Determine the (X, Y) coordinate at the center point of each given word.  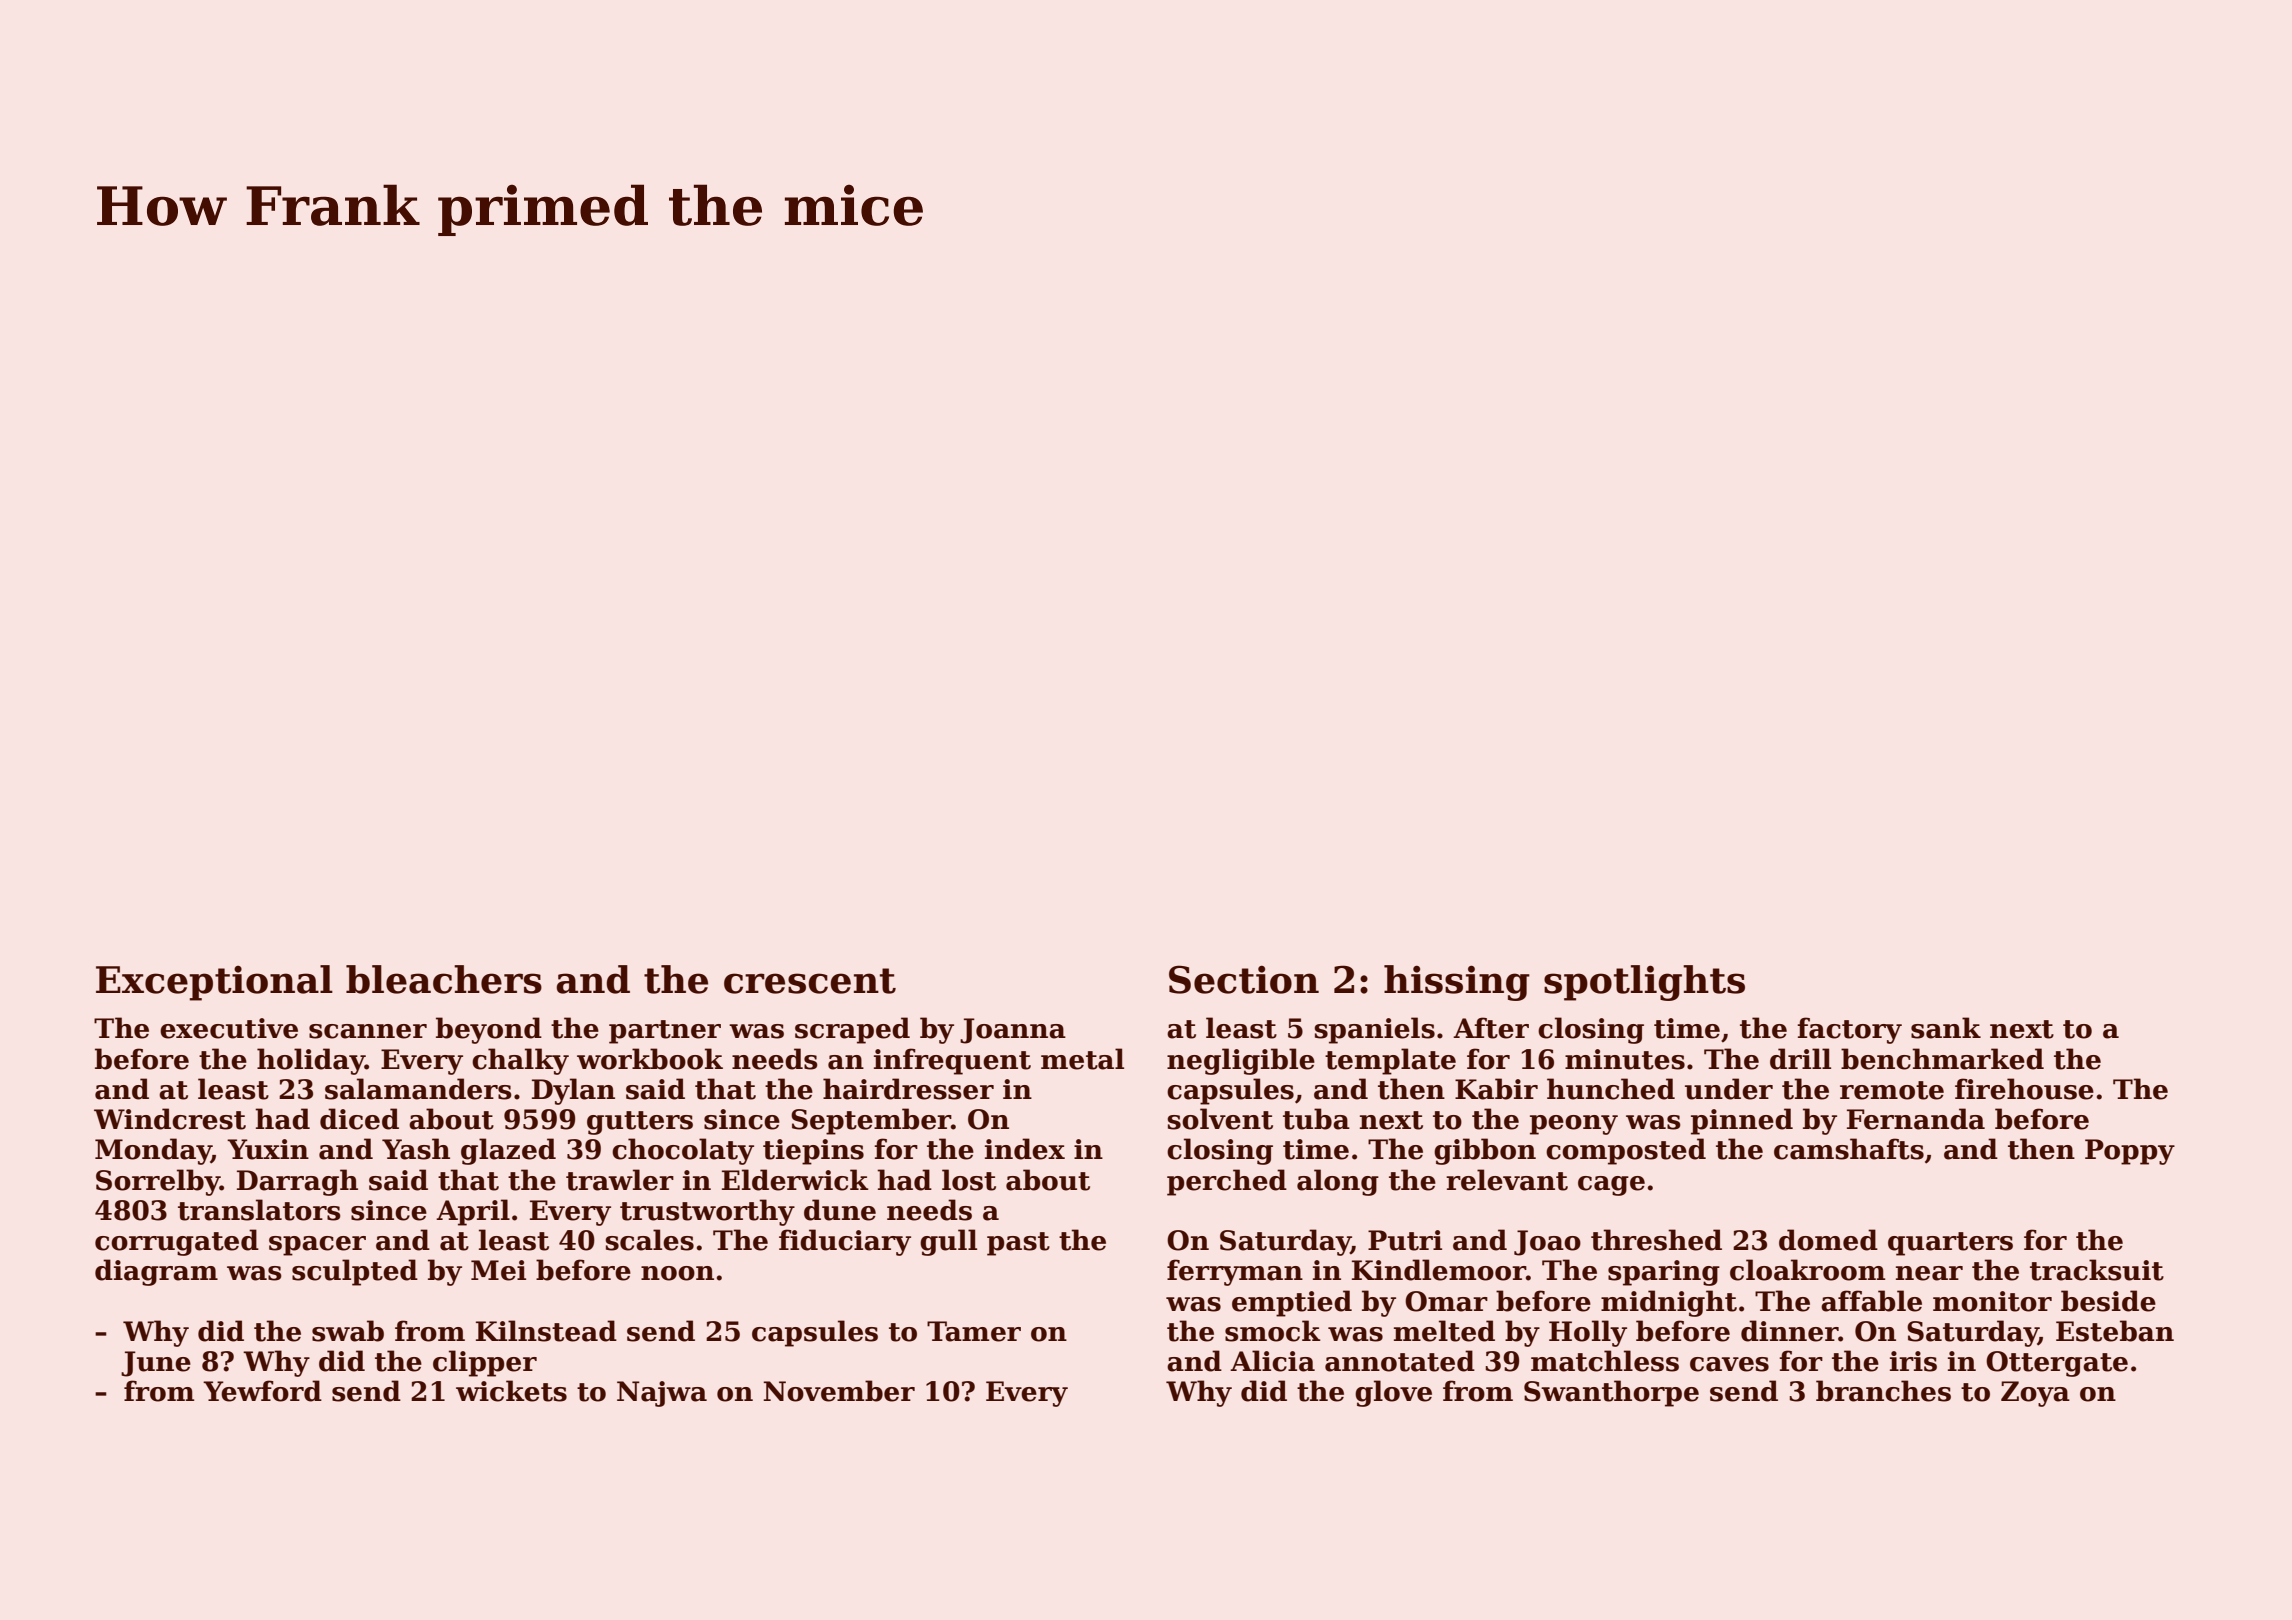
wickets (511, 1391)
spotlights (1644, 983)
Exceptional (214, 983)
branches (1883, 1391)
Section (1244, 979)
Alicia (1272, 1361)
